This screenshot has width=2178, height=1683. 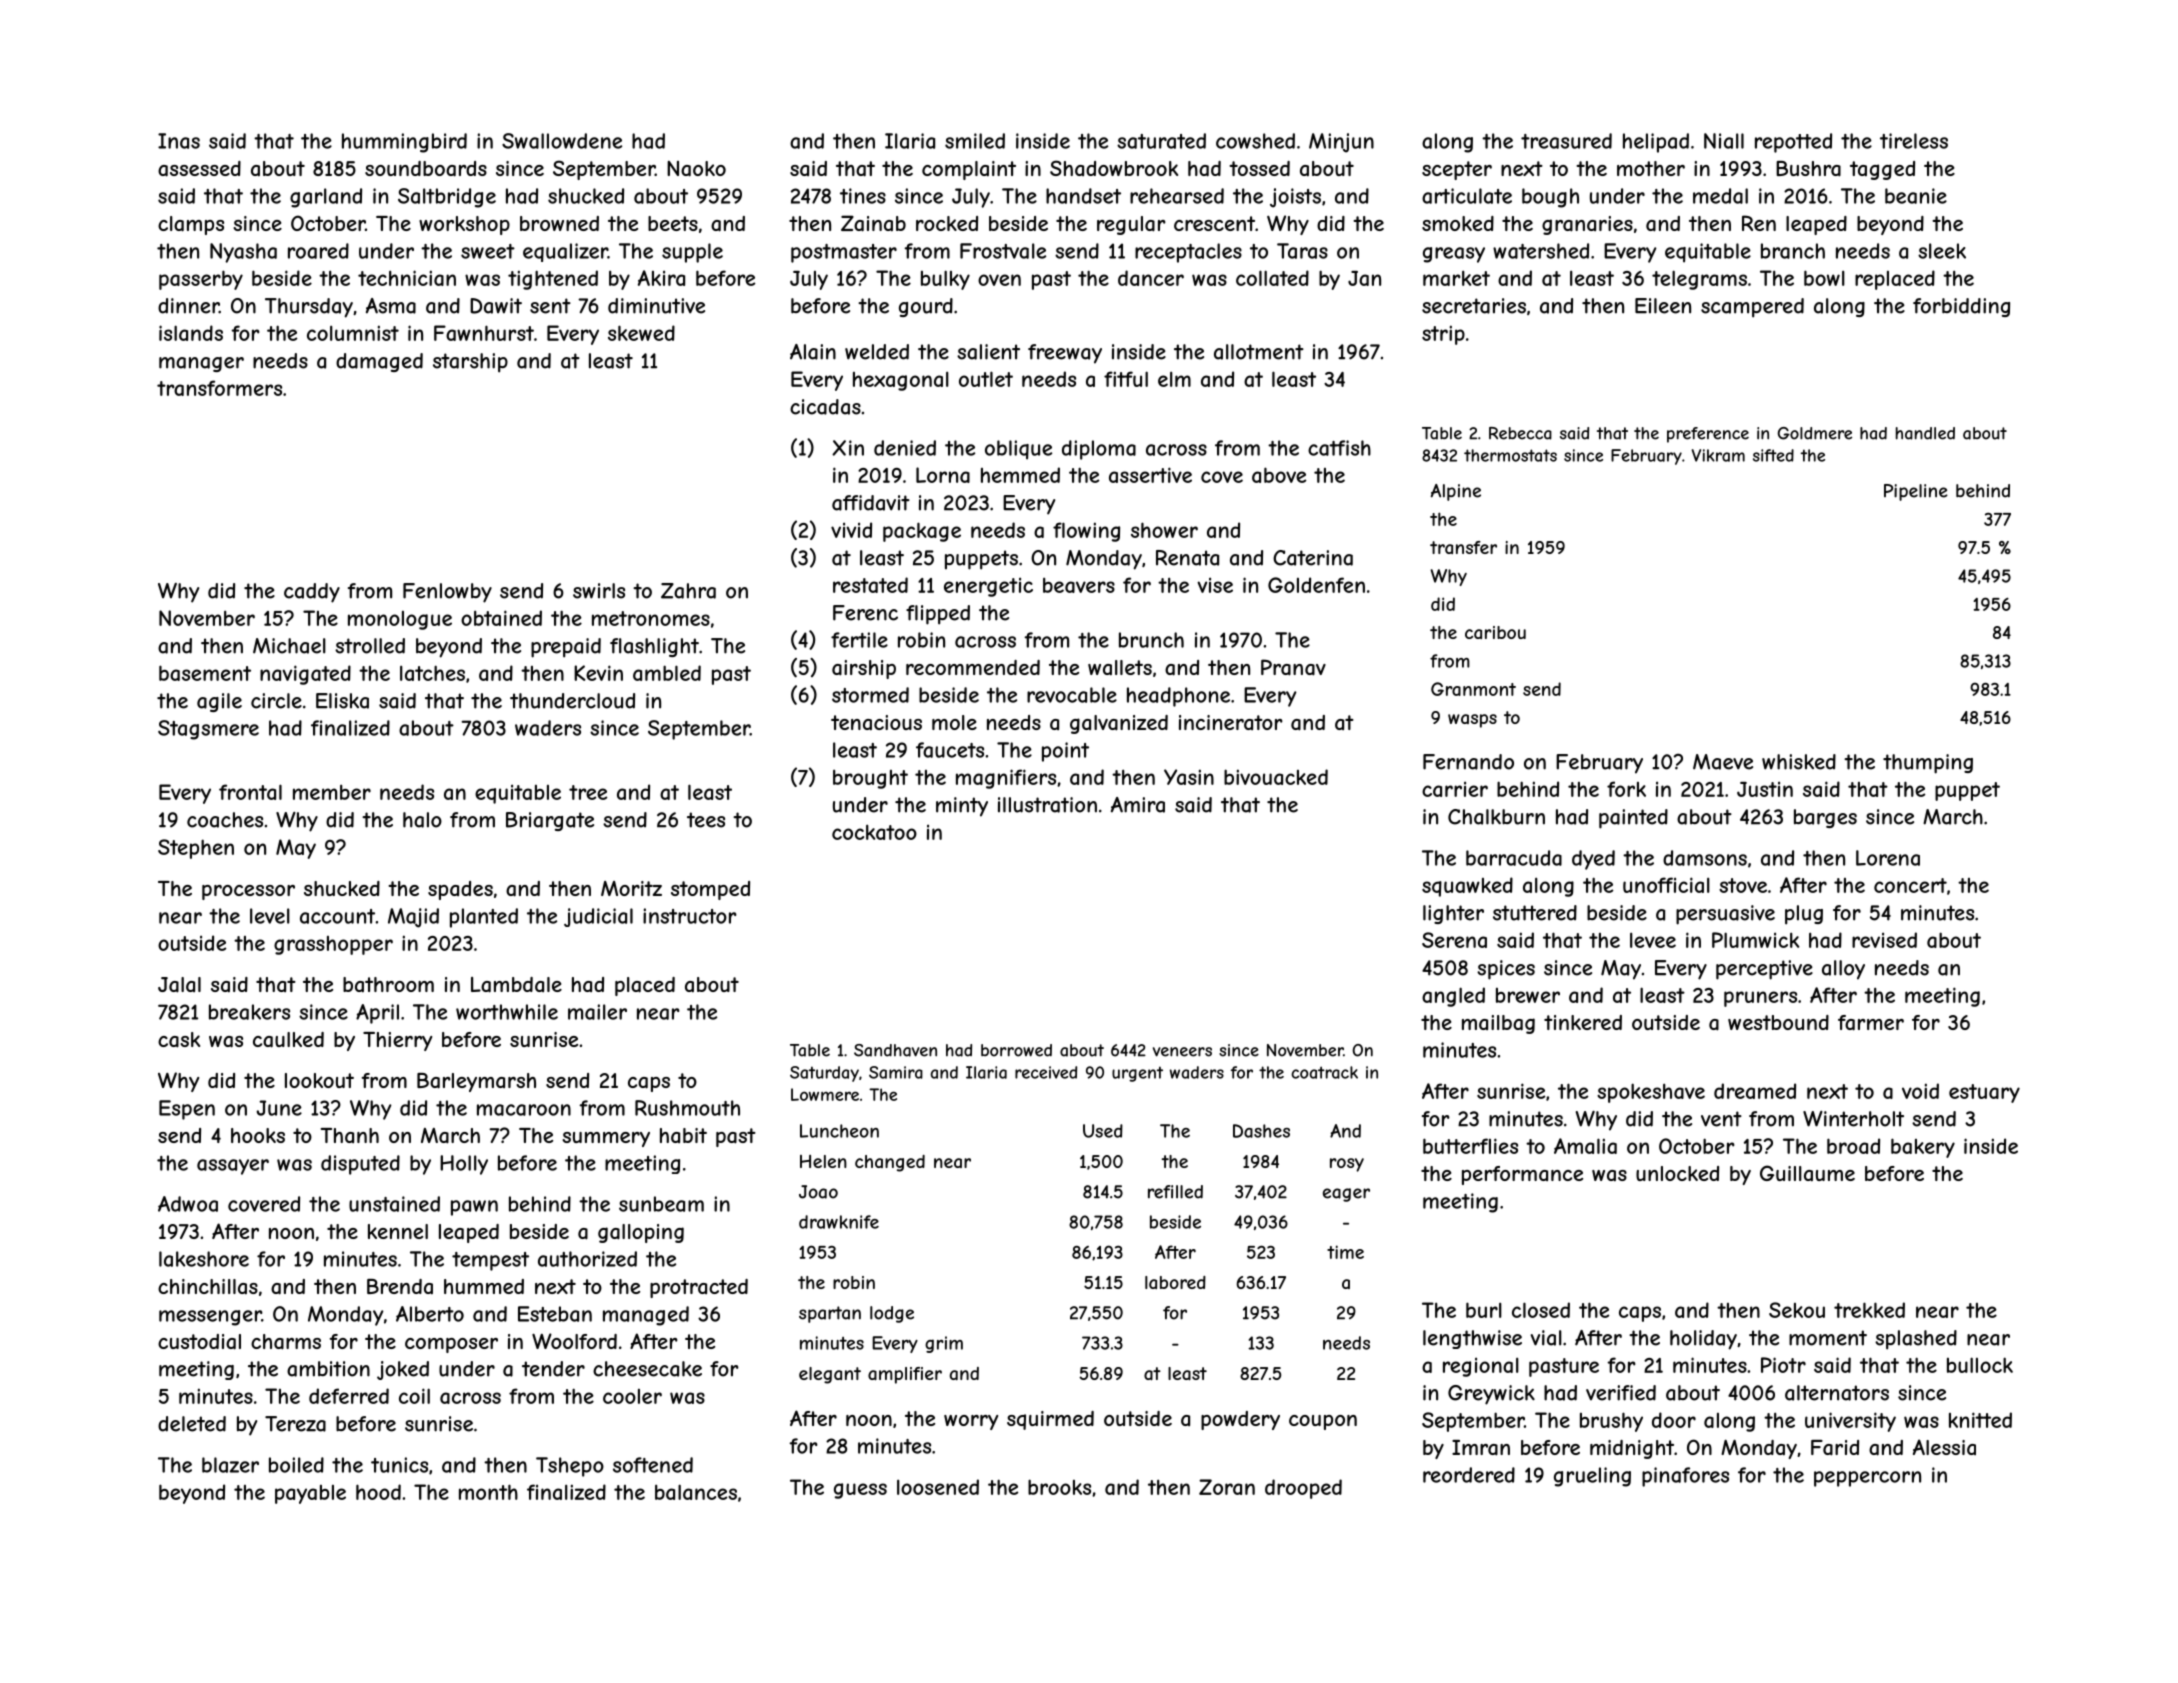 I want to click on brought, so click(x=870, y=779).
